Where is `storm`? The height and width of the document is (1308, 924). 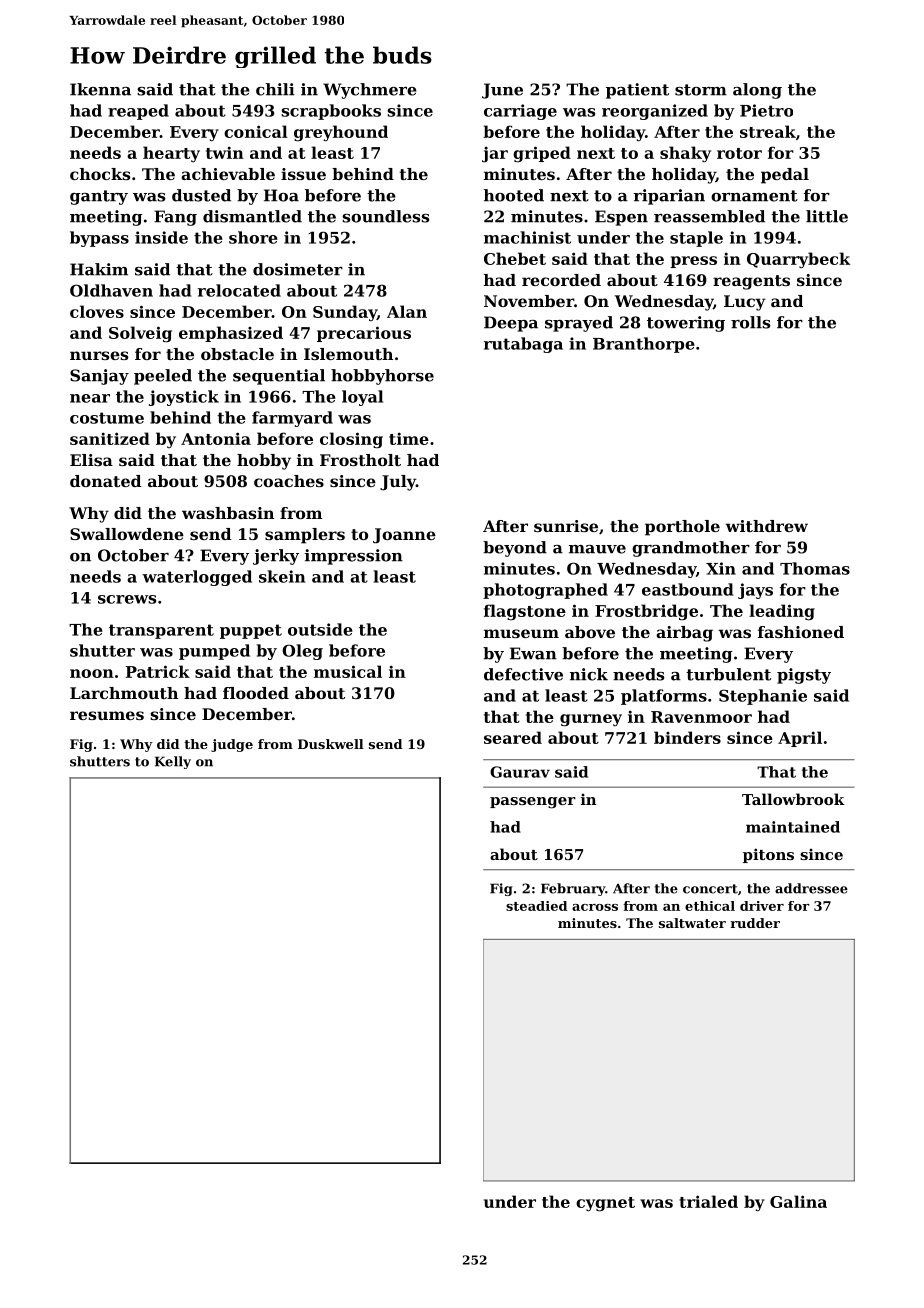
storm is located at coordinates (701, 90).
